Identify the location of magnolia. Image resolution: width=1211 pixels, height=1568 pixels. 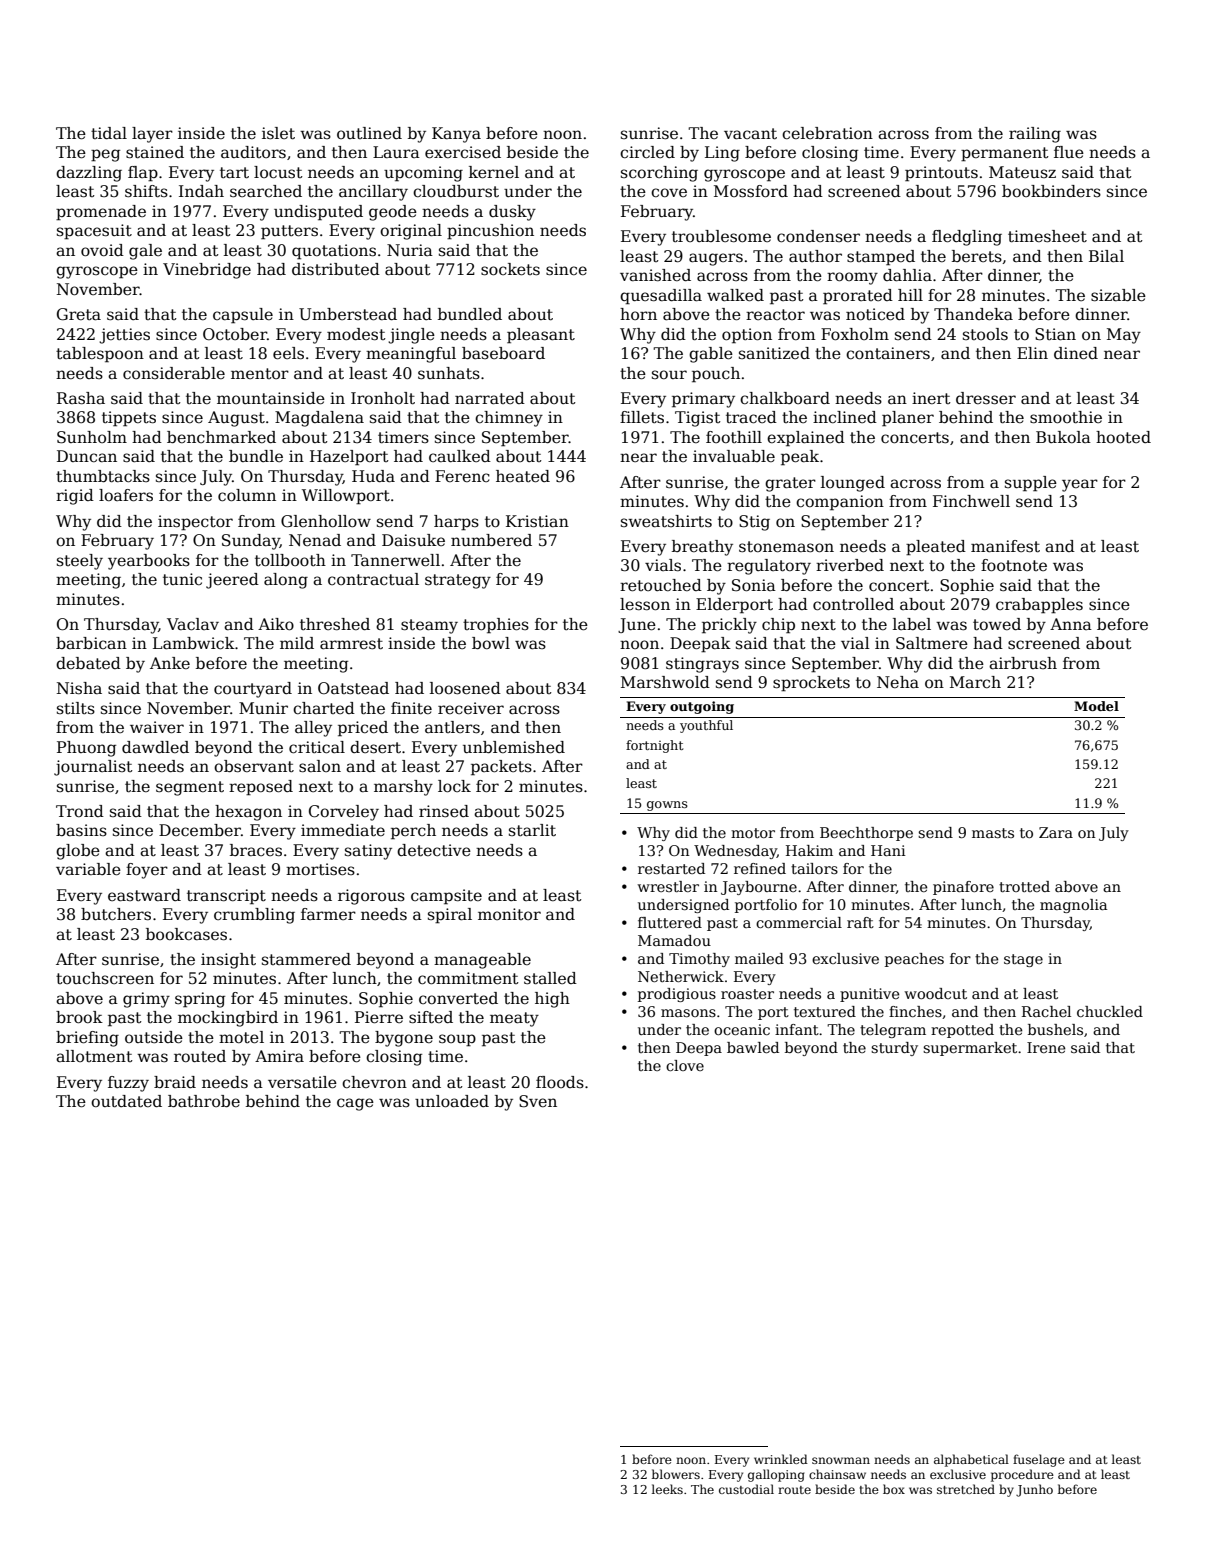
(1073, 906).
